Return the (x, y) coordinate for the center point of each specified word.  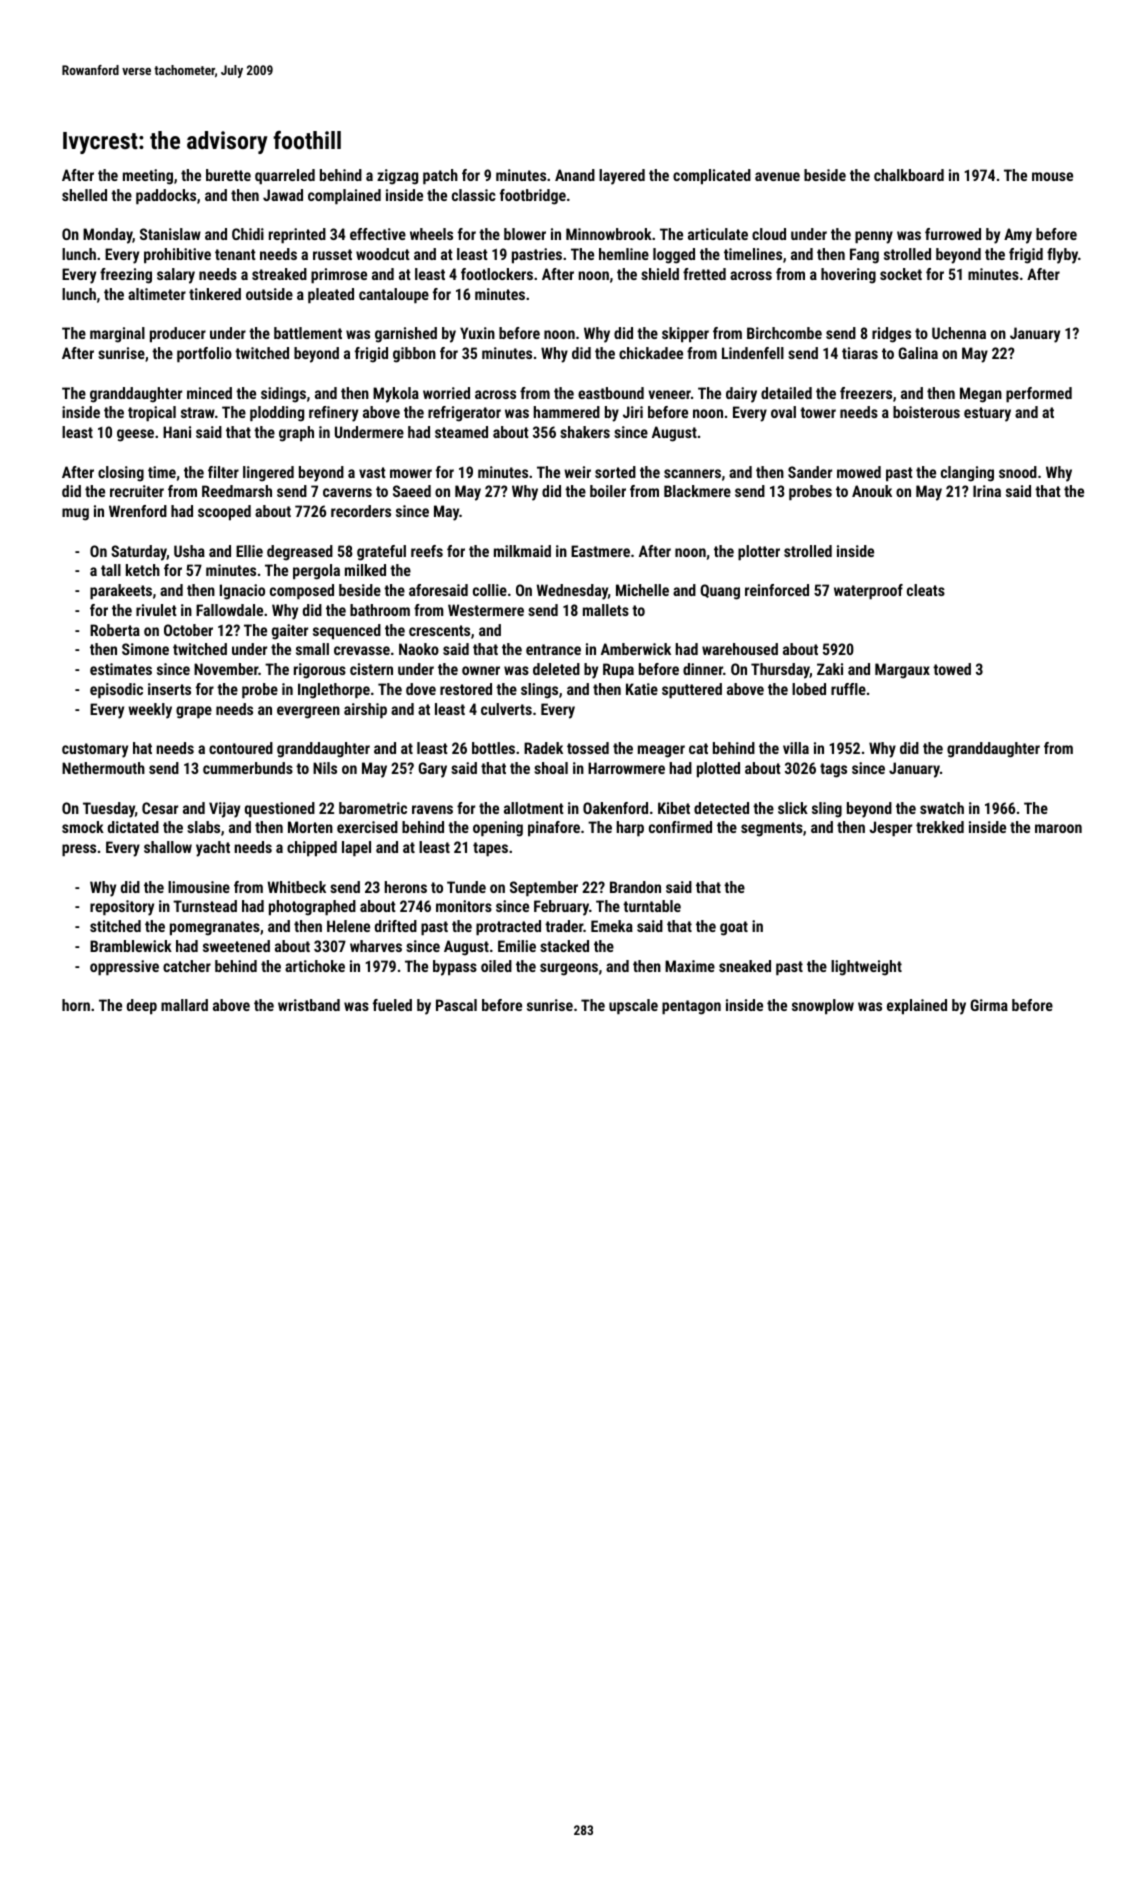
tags (833, 770)
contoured (241, 748)
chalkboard (909, 175)
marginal (117, 335)
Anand (575, 175)
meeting (148, 177)
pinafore (554, 828)
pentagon (691, 1007)
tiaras (860, 353)
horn (76, 1005)
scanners (692, 473)
